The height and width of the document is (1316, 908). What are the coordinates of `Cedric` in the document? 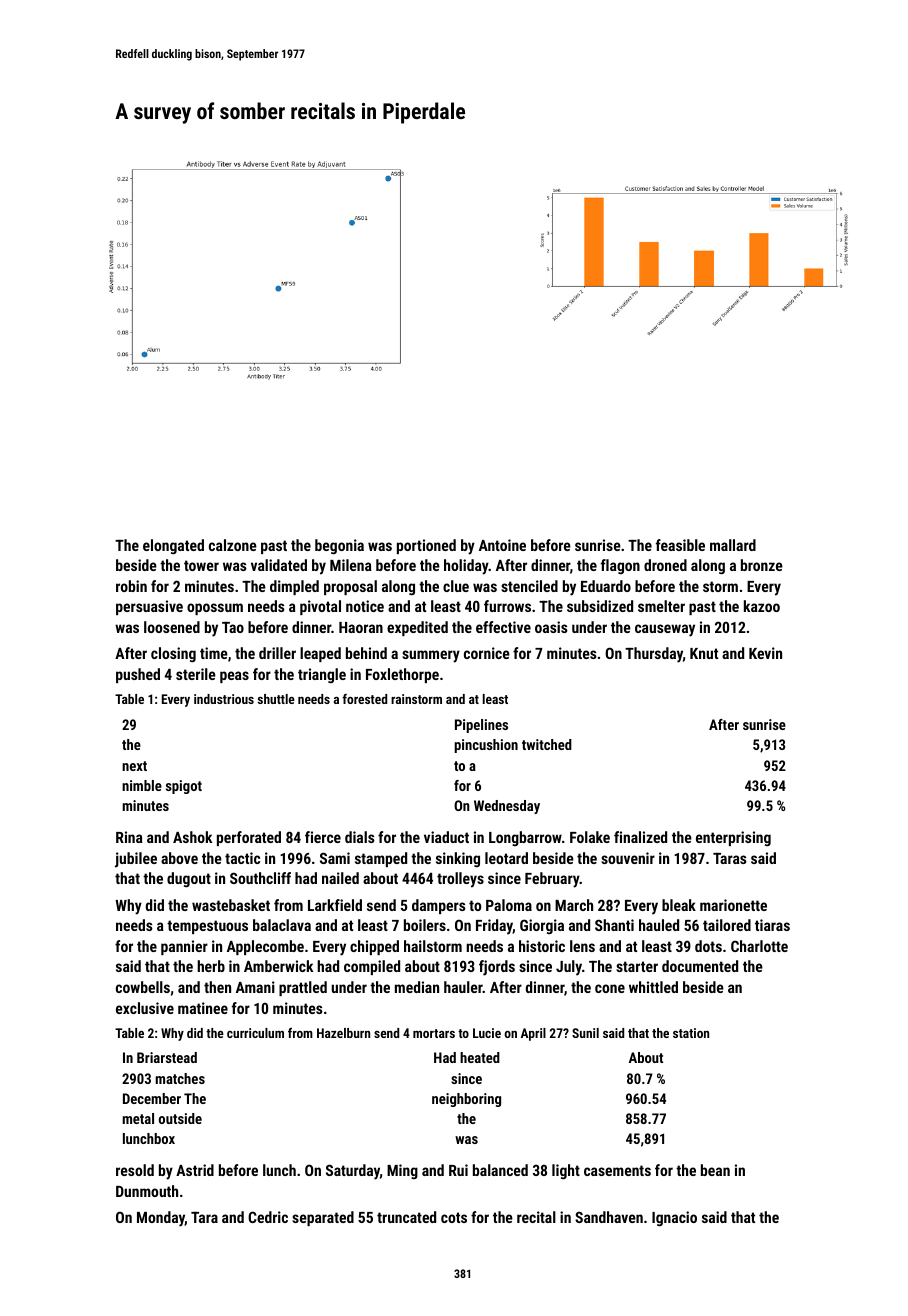 It's located at (268, 1217).
